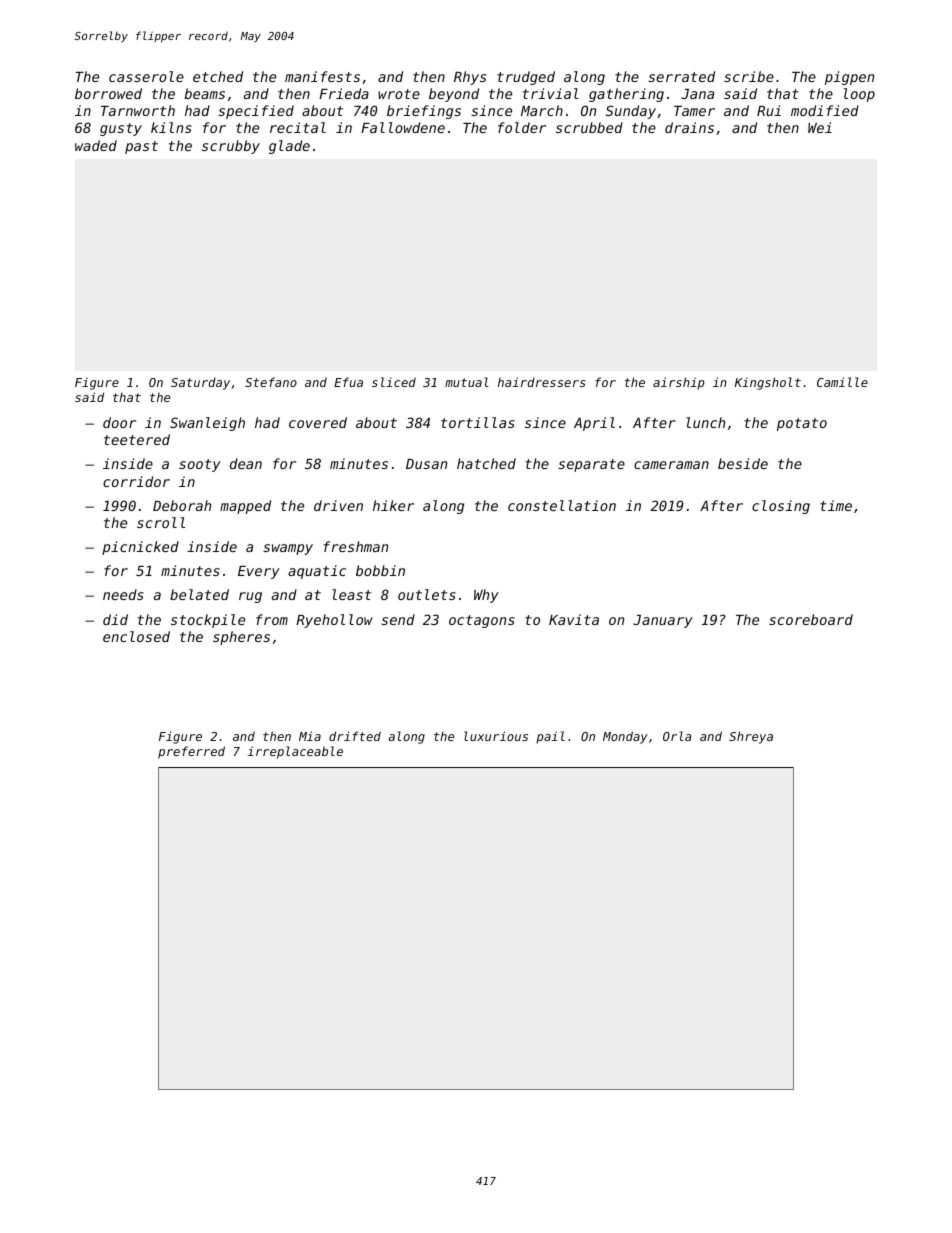 This document has height=1233, width=952. What do you see at coordinates (849, 78) in the document?
I see `pigpen` at bounding box center [849, 78].
